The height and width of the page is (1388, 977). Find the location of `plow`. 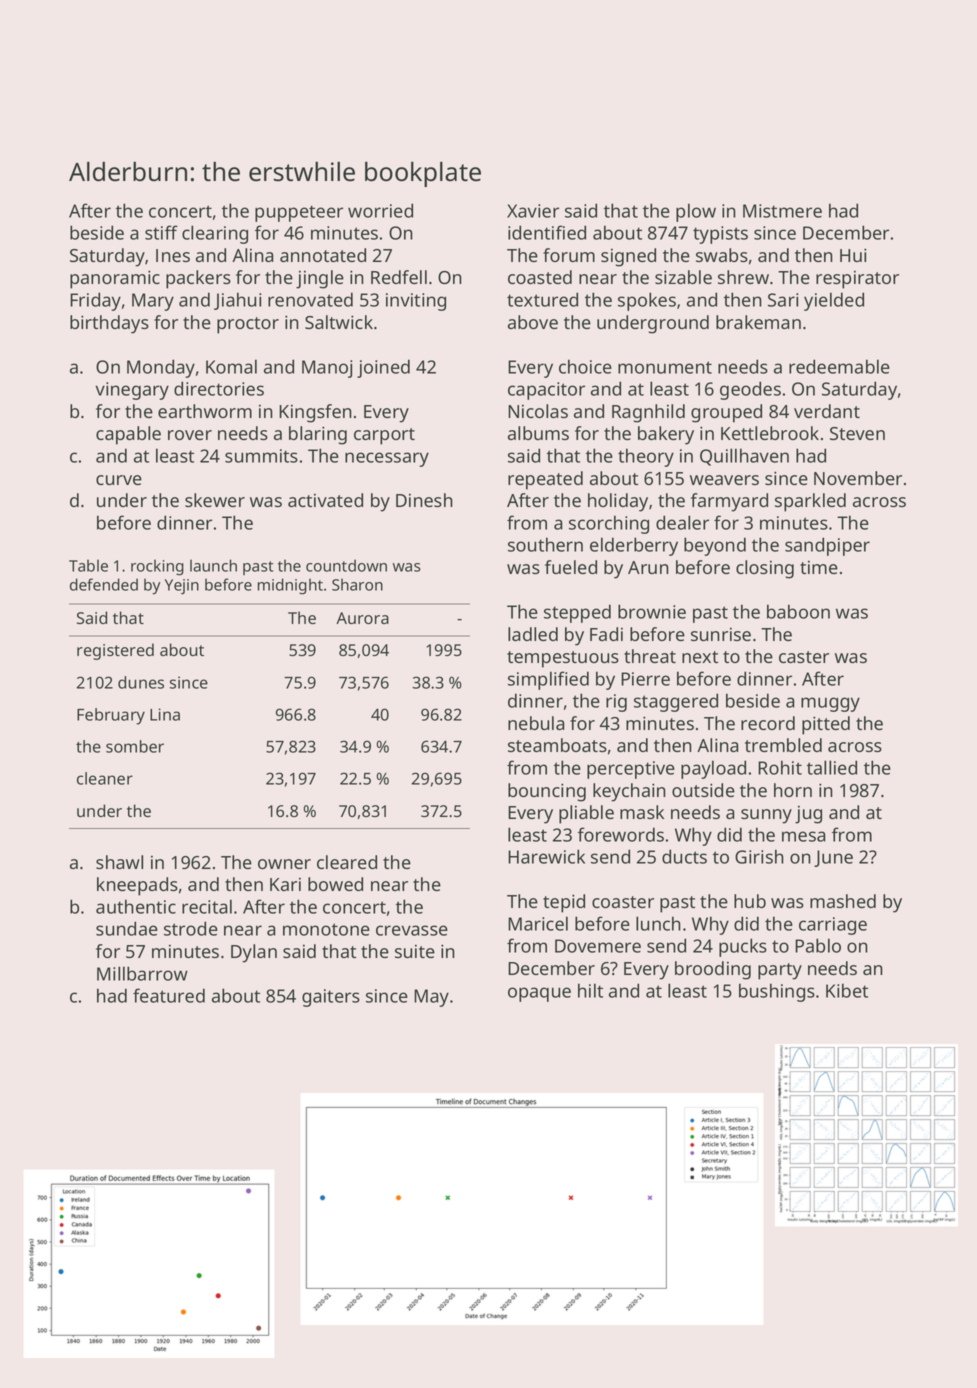

plow is located at coordinates (696, 212).
